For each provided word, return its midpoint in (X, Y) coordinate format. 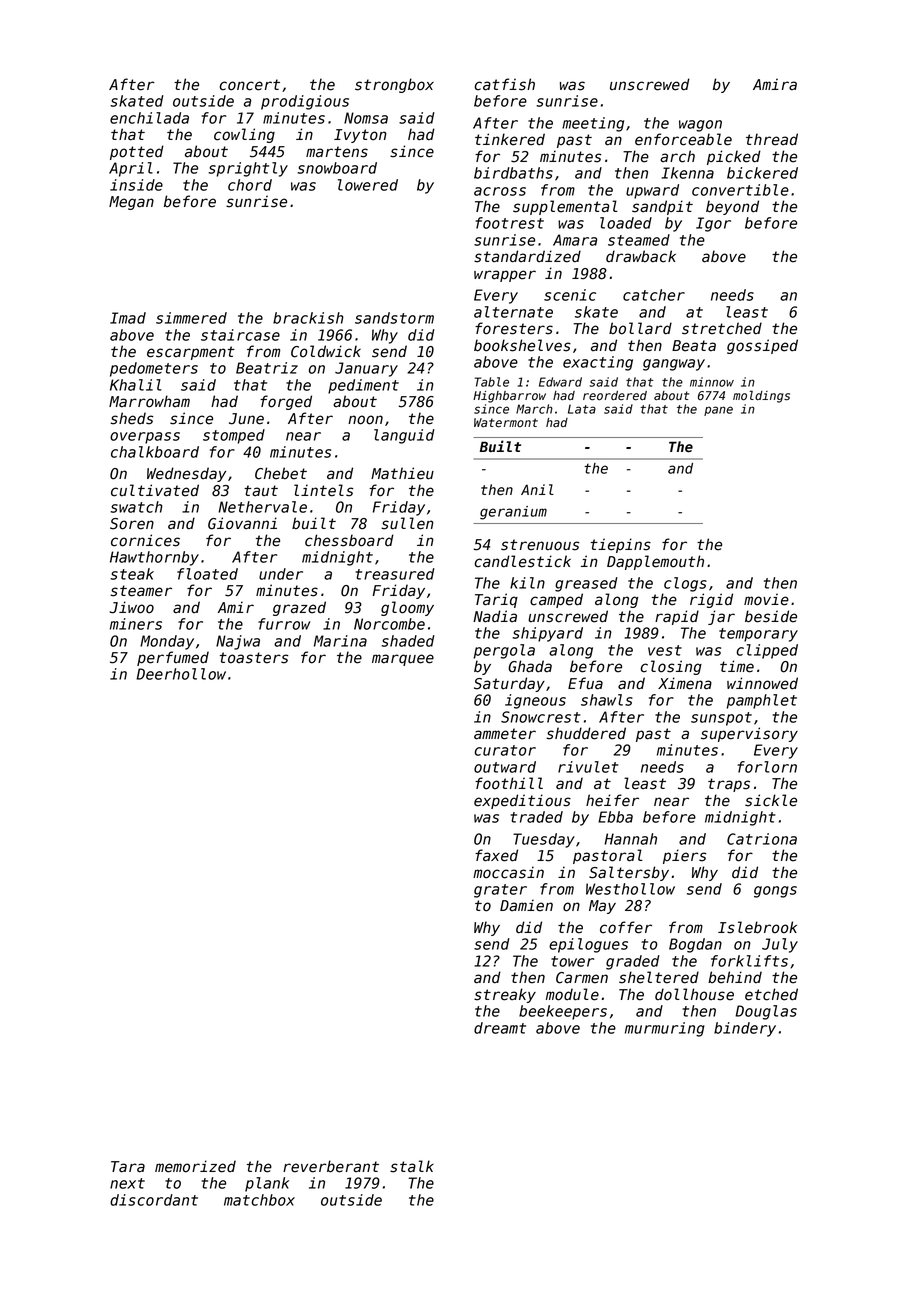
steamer (141, 591)
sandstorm (394, 318)
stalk (412, 1166)
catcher (654, 295)
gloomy (407, 608)
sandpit (662, 207)
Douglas (766, 1012)
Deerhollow (181, 674)
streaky (505, 995)
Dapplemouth (655, 562)
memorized (195, 1166)
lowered (368, 185)
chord (250, 185)
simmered (191, 318)
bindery (745, 1029)
